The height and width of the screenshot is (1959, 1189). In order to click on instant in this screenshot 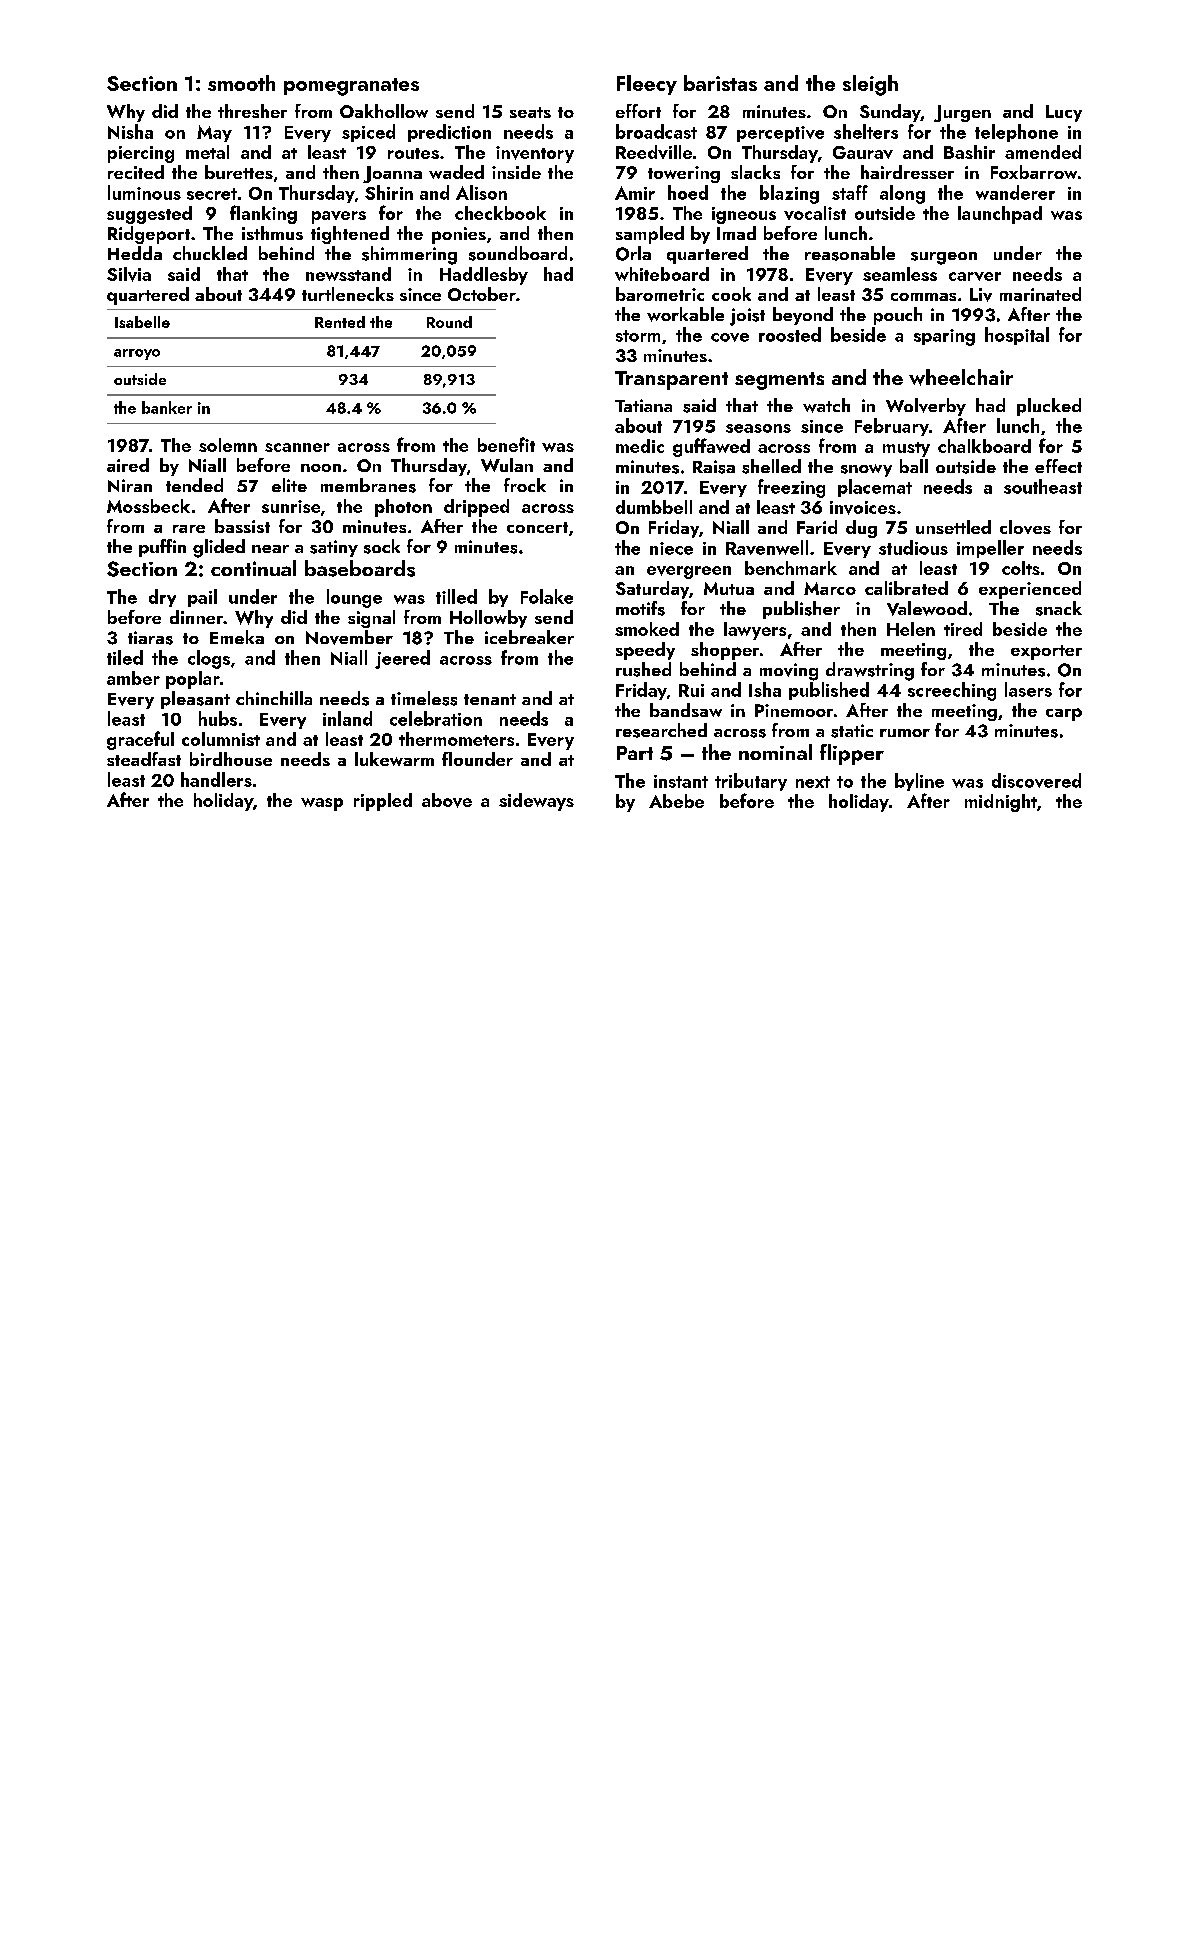, I will do `click(681, 781)`.
